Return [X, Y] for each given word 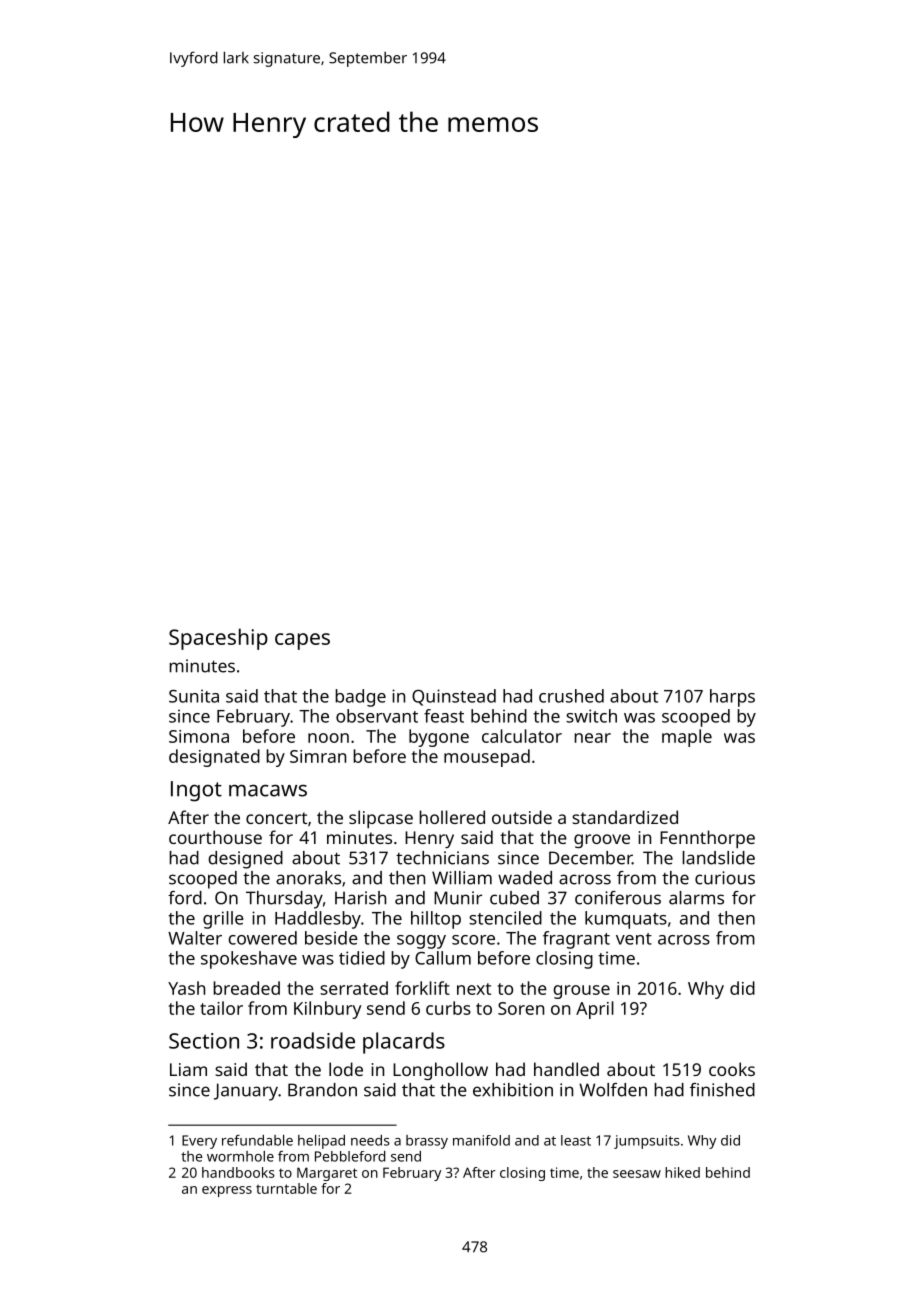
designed [245, 860]
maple [687, 738]
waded [525, 878]
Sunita [194, 696]
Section [204, 1041]
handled [566, 1069]
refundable [257, 1140]
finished [722, 1090]
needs [370, 1140]
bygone [439, 738]
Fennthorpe [707, 839]
